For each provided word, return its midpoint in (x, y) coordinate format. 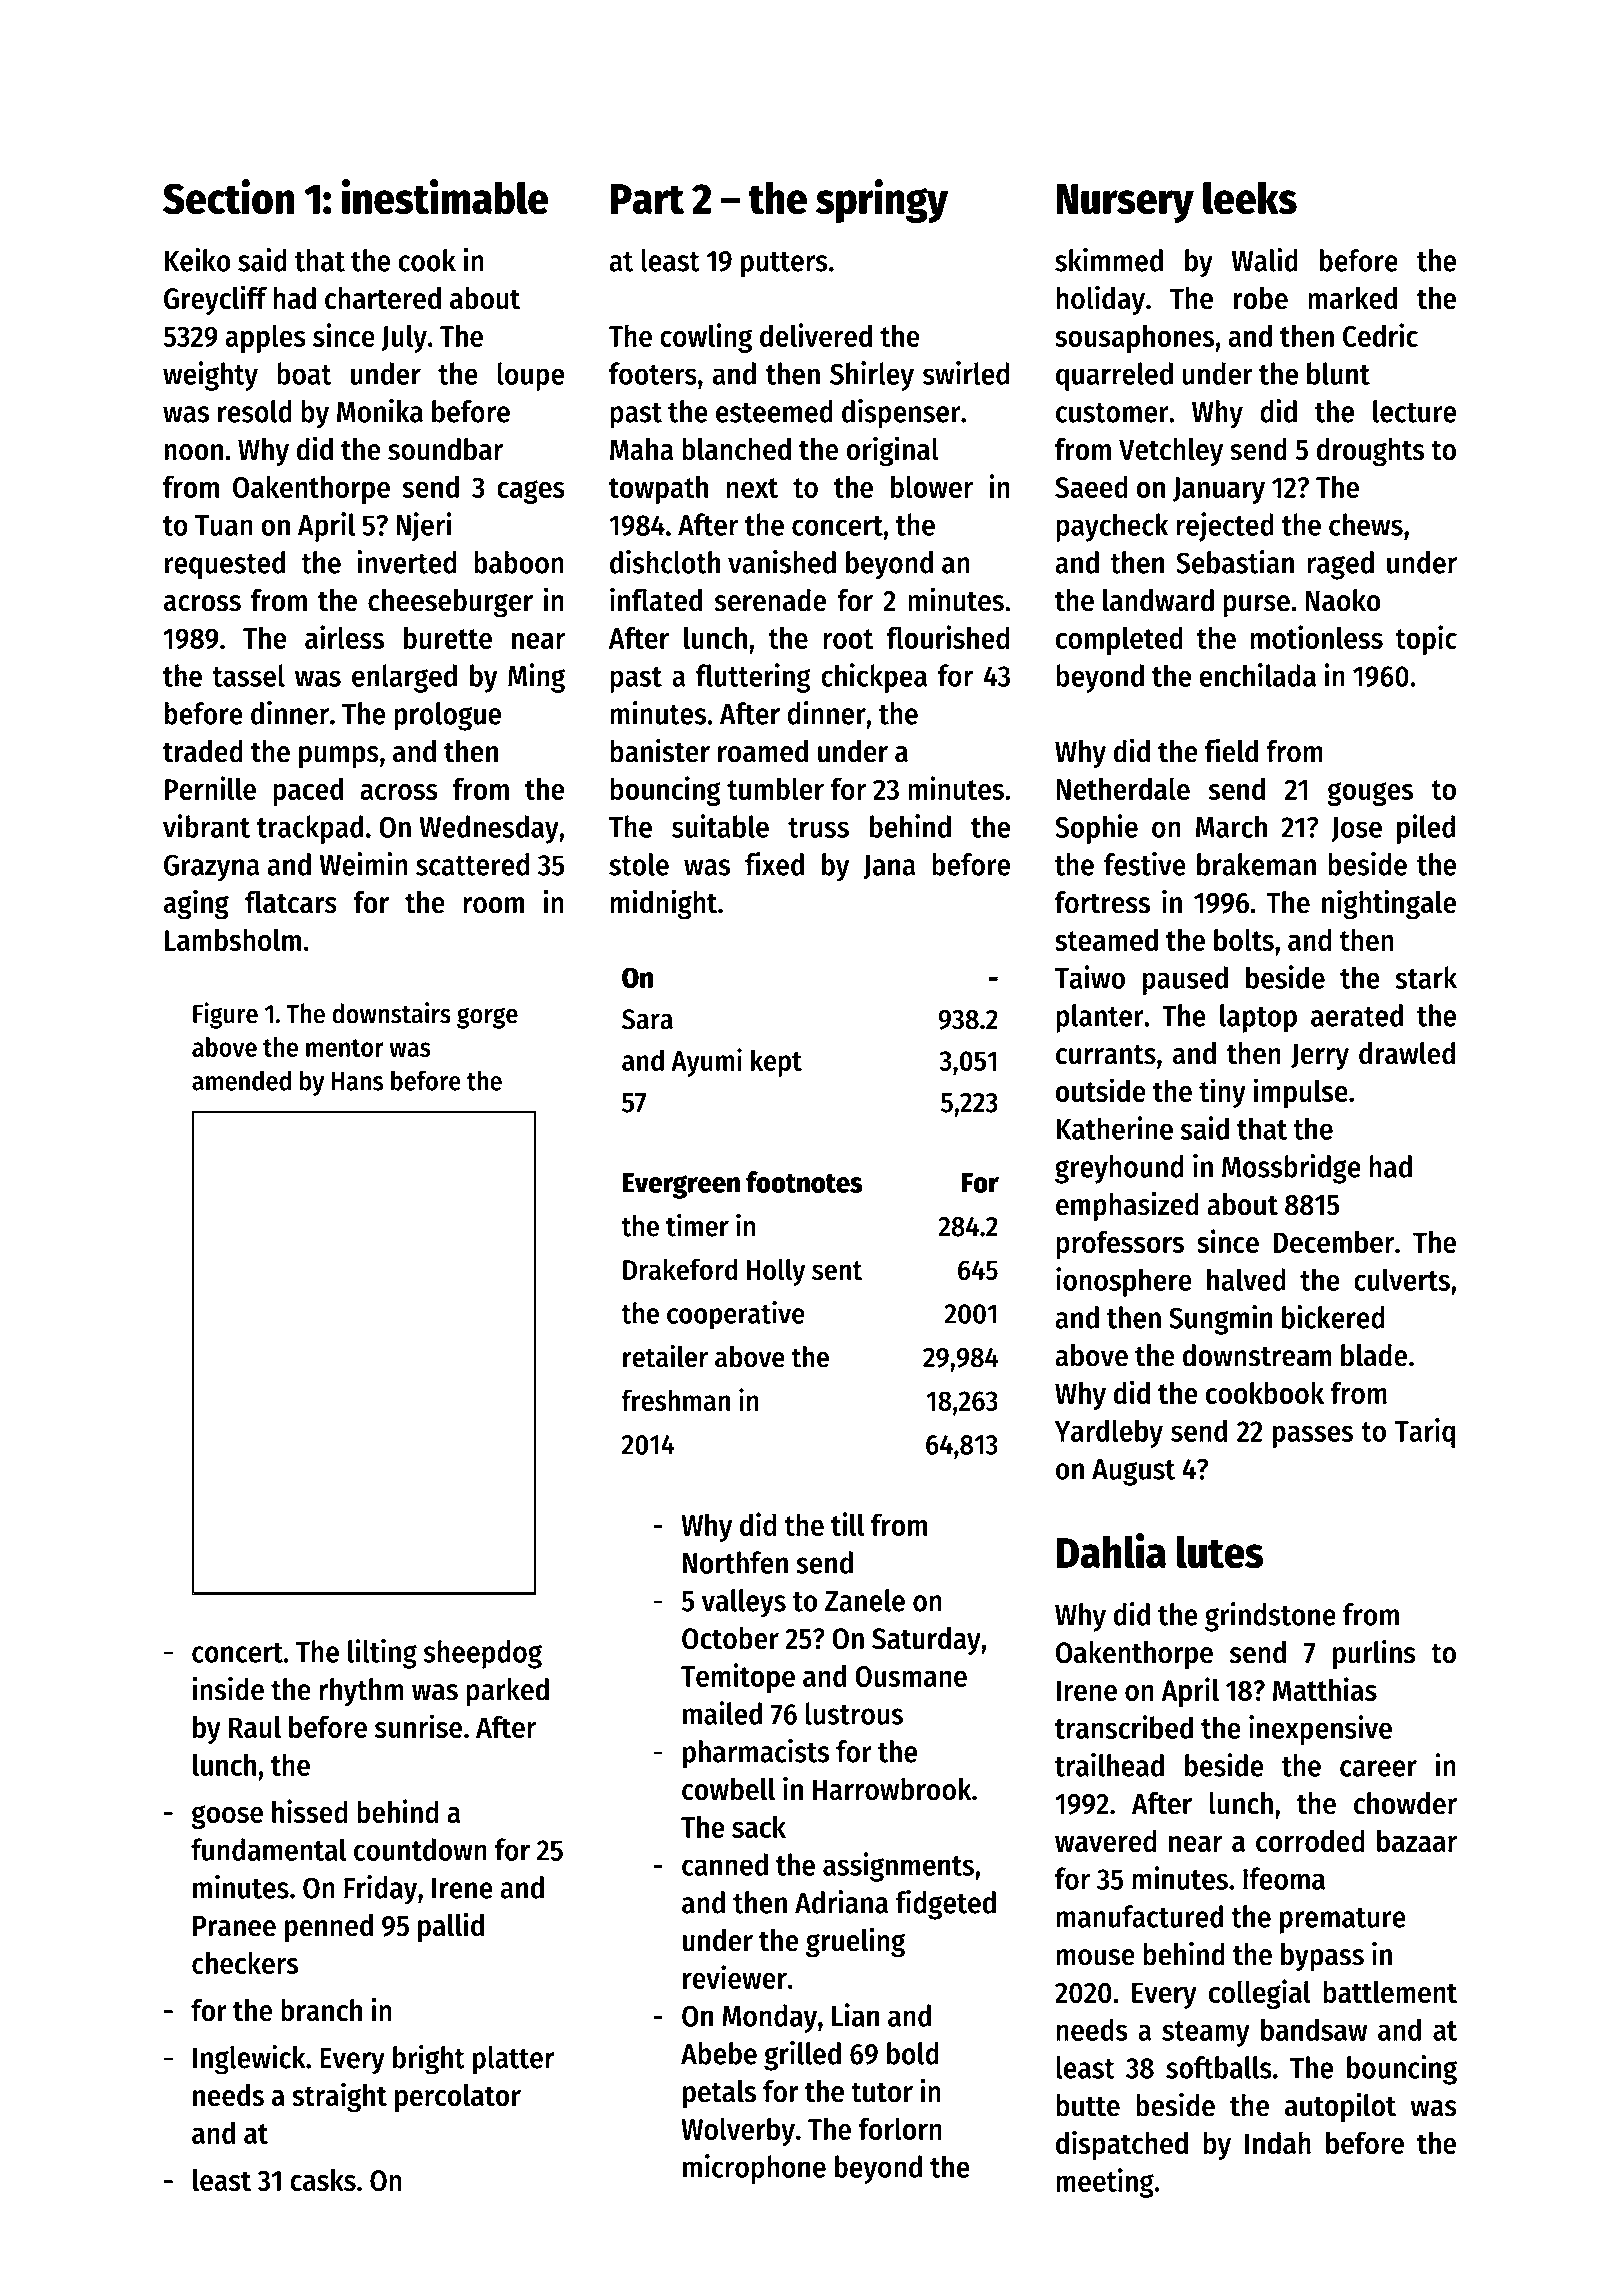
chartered (383, 298)
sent (837, 1270)
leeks (1250, 198)
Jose (1356, 829)
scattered (472, 864)
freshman (675, 1400)
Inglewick (249, 2060)
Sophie (1096, 829)
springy (882, 201)
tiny (1222, 1093)
